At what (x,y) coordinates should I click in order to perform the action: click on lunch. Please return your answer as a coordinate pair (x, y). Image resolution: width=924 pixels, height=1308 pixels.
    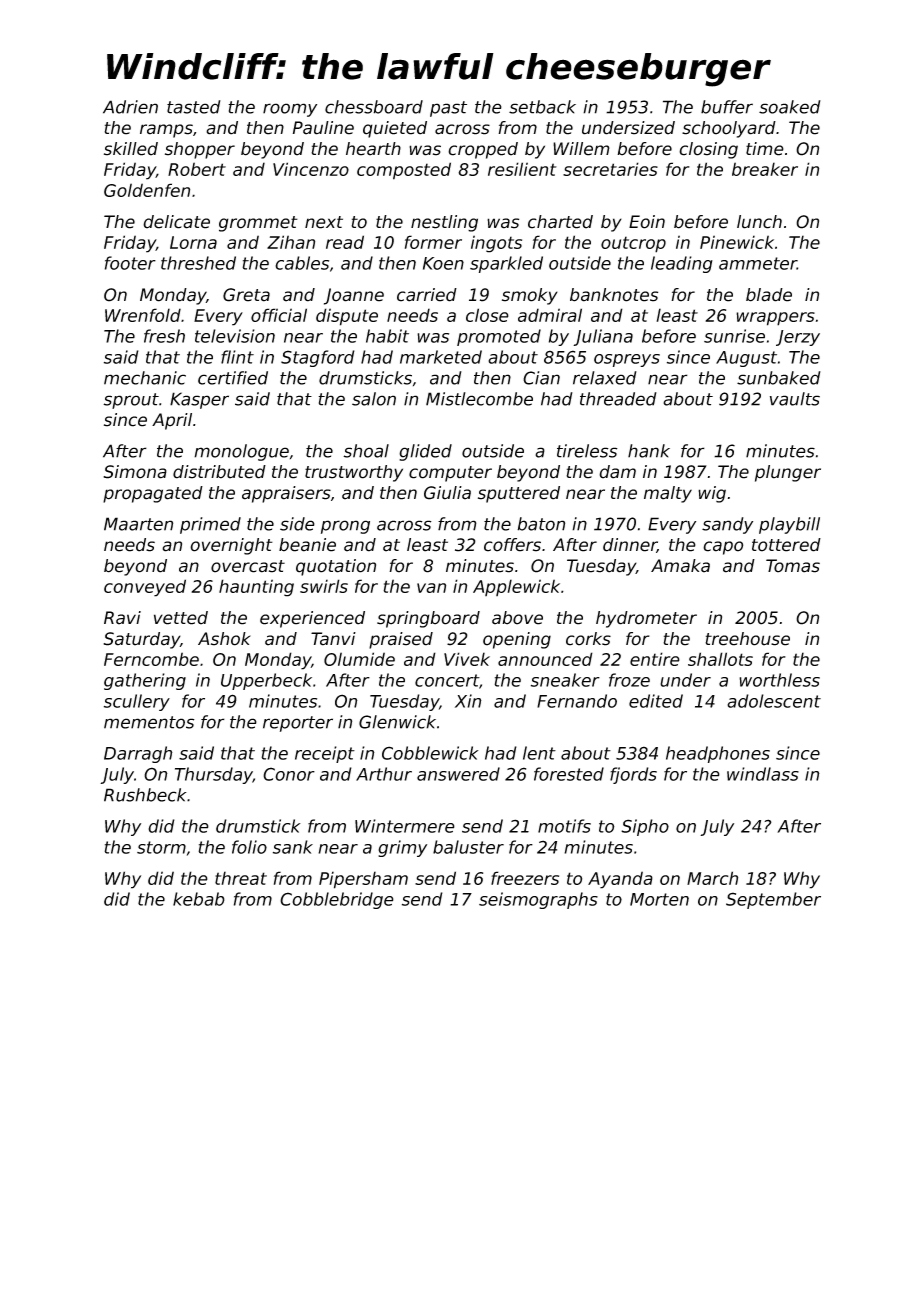
    Looking at the image, I should click on (759, 222).
